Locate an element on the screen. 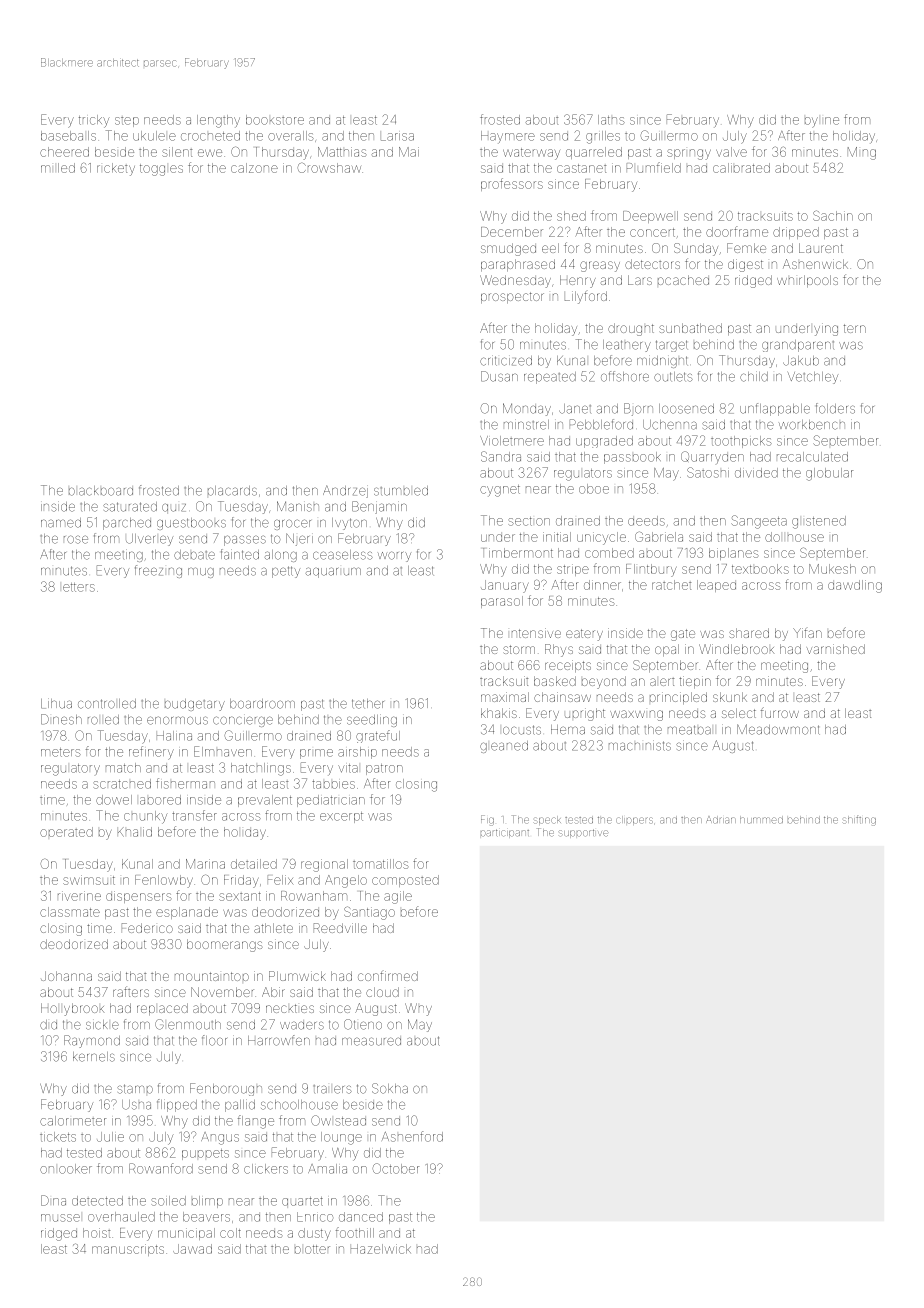  Hazelwick is located at coordinates (381, 1249).
